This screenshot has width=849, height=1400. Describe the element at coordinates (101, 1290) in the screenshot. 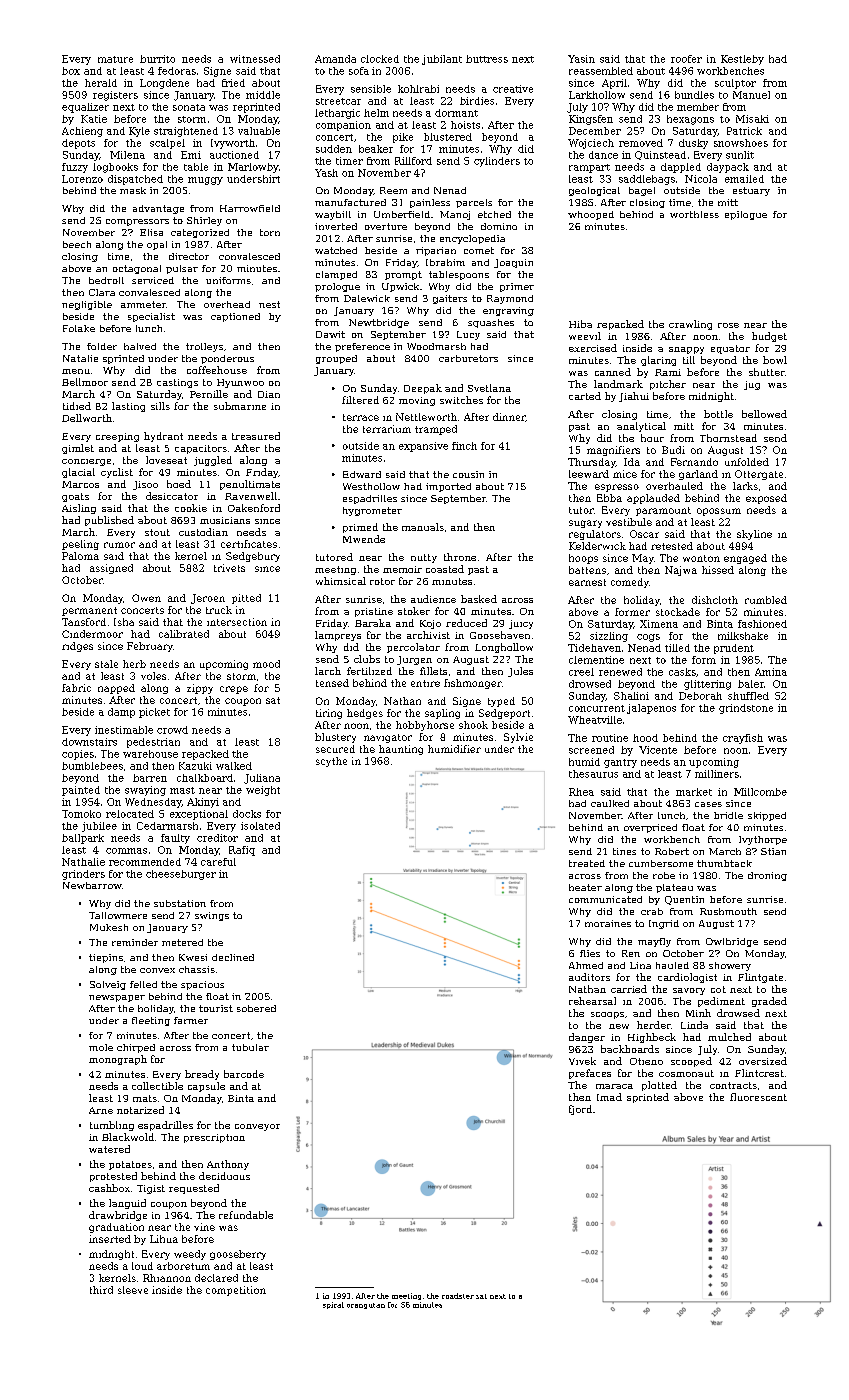

I see `third` at that location.
